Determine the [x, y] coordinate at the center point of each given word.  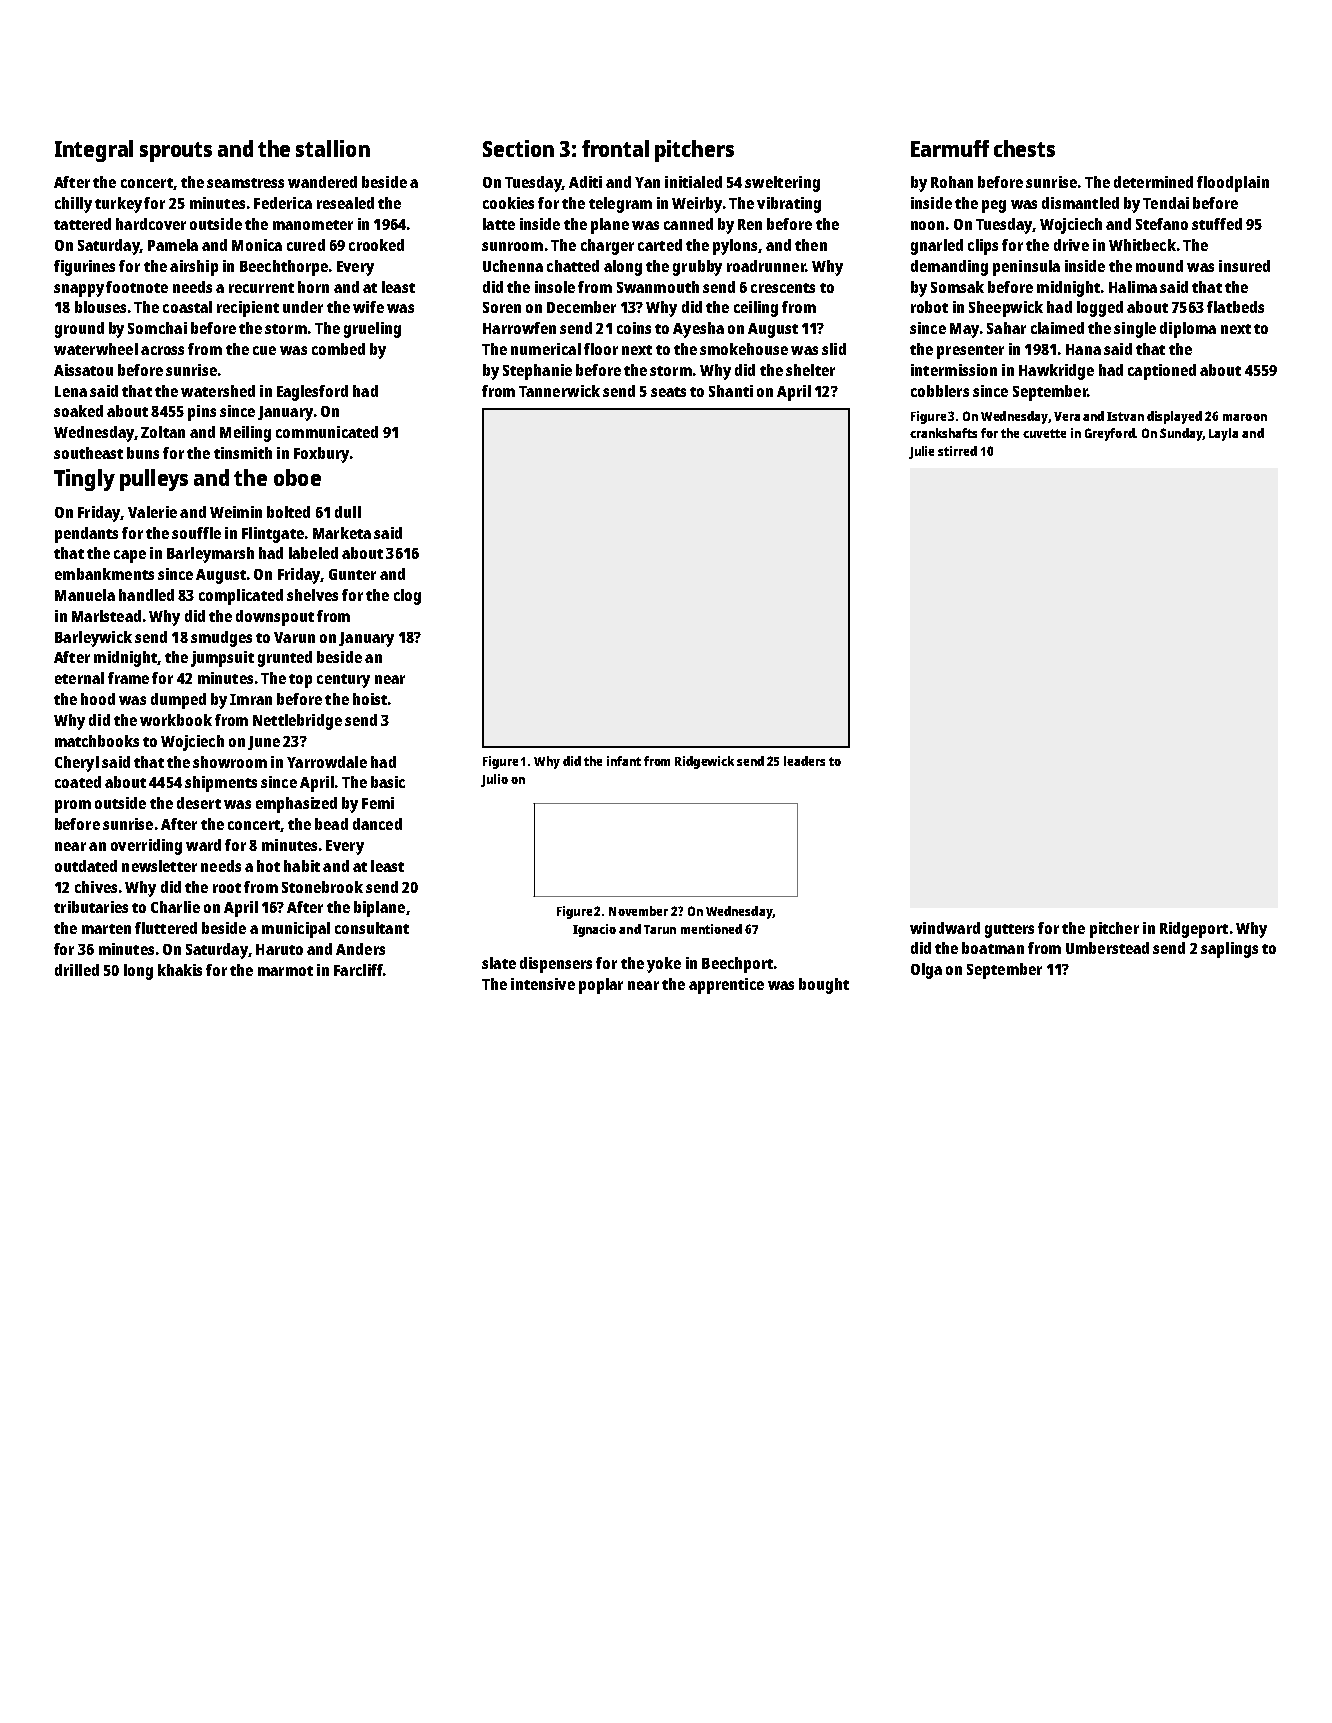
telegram [620, 205]
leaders [804, 761]
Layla [1223, 434]
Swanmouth [658, 287]
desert [199, 803]
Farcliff [358, 970]
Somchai [157, 328]
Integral [94, 151]
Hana [1083, 349]
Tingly [84, 480]
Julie [921, 452]
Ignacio [594, 930]
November [638, 911]
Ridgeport [1194, 930]
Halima [1133, 287]
